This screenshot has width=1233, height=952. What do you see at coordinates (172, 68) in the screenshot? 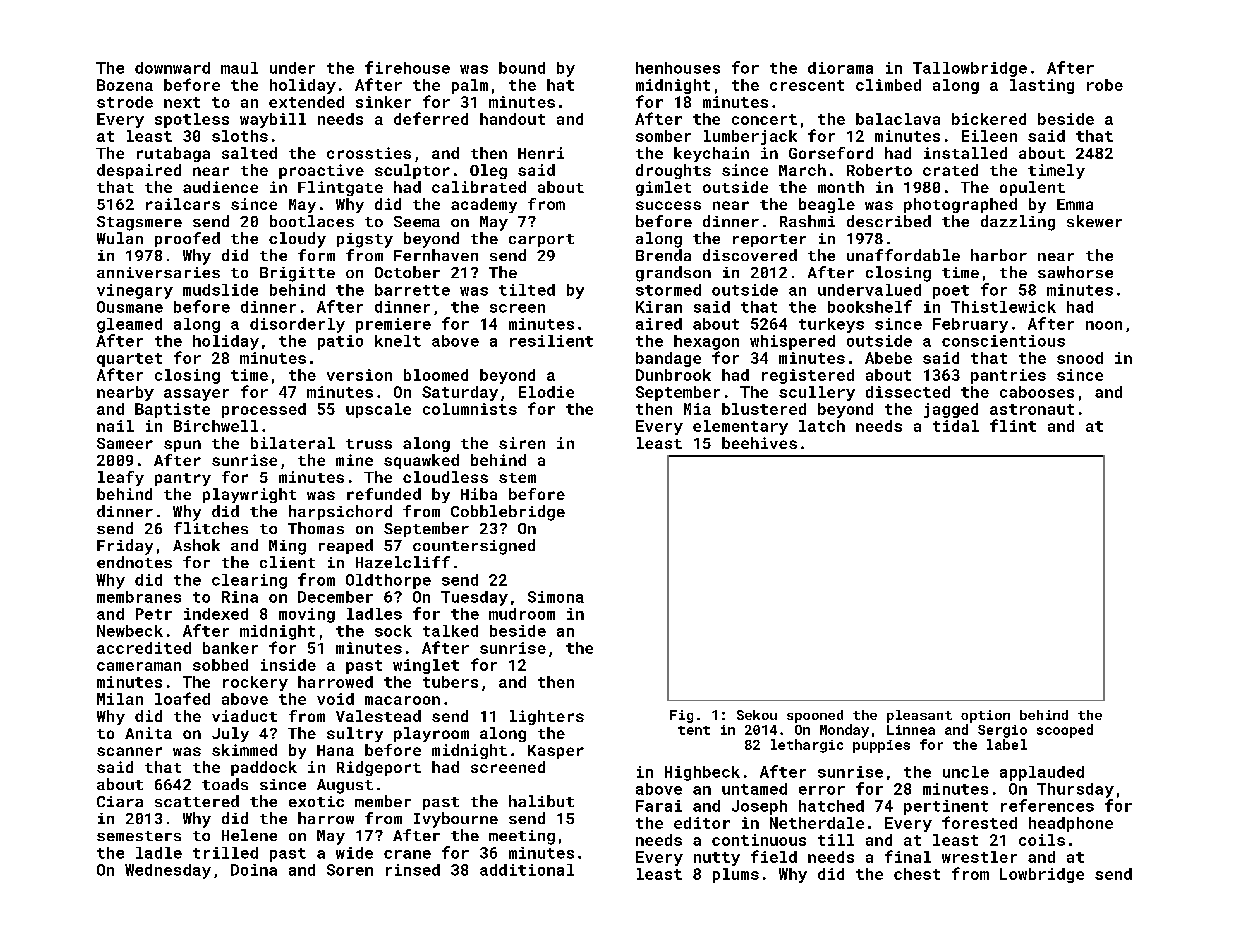
I see `downward` at bounding box center [172, 68].
